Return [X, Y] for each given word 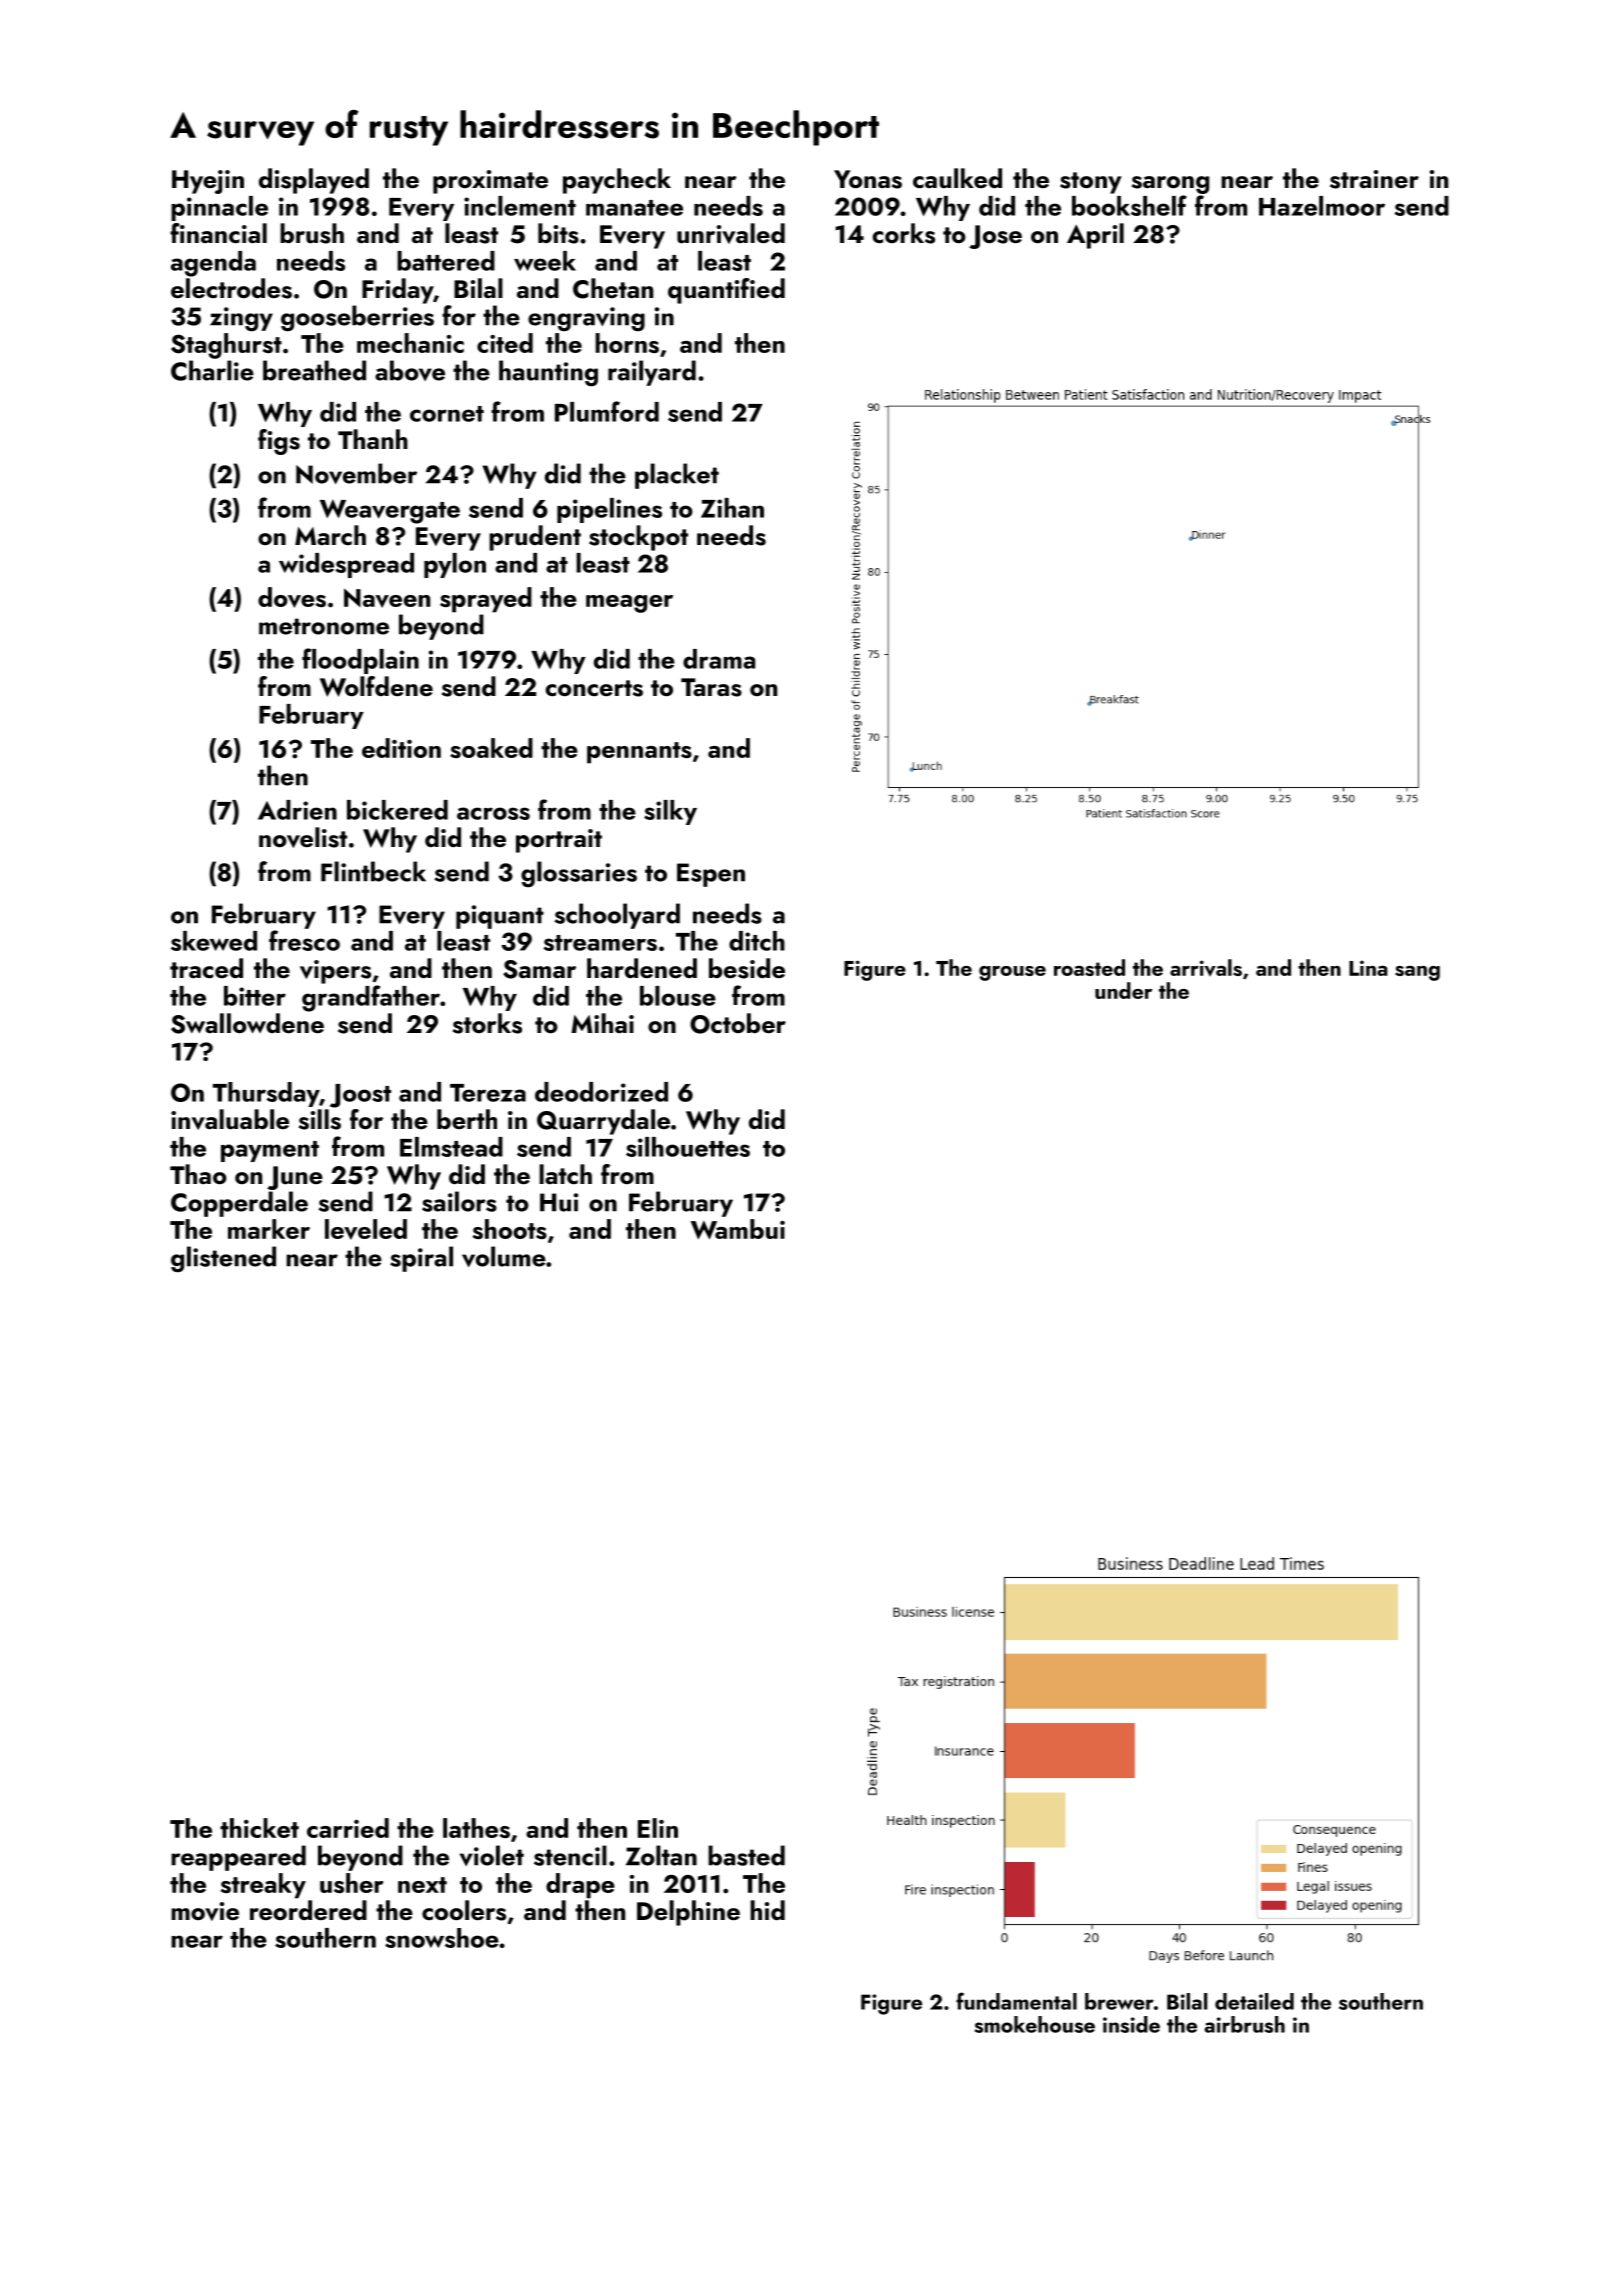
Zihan [732, 508]
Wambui [738, 1229]
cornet [447, 414]
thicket [259, 1828]
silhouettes [688, 1147]
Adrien [297, 810]
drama [719, 659]
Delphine [688, 1913]
